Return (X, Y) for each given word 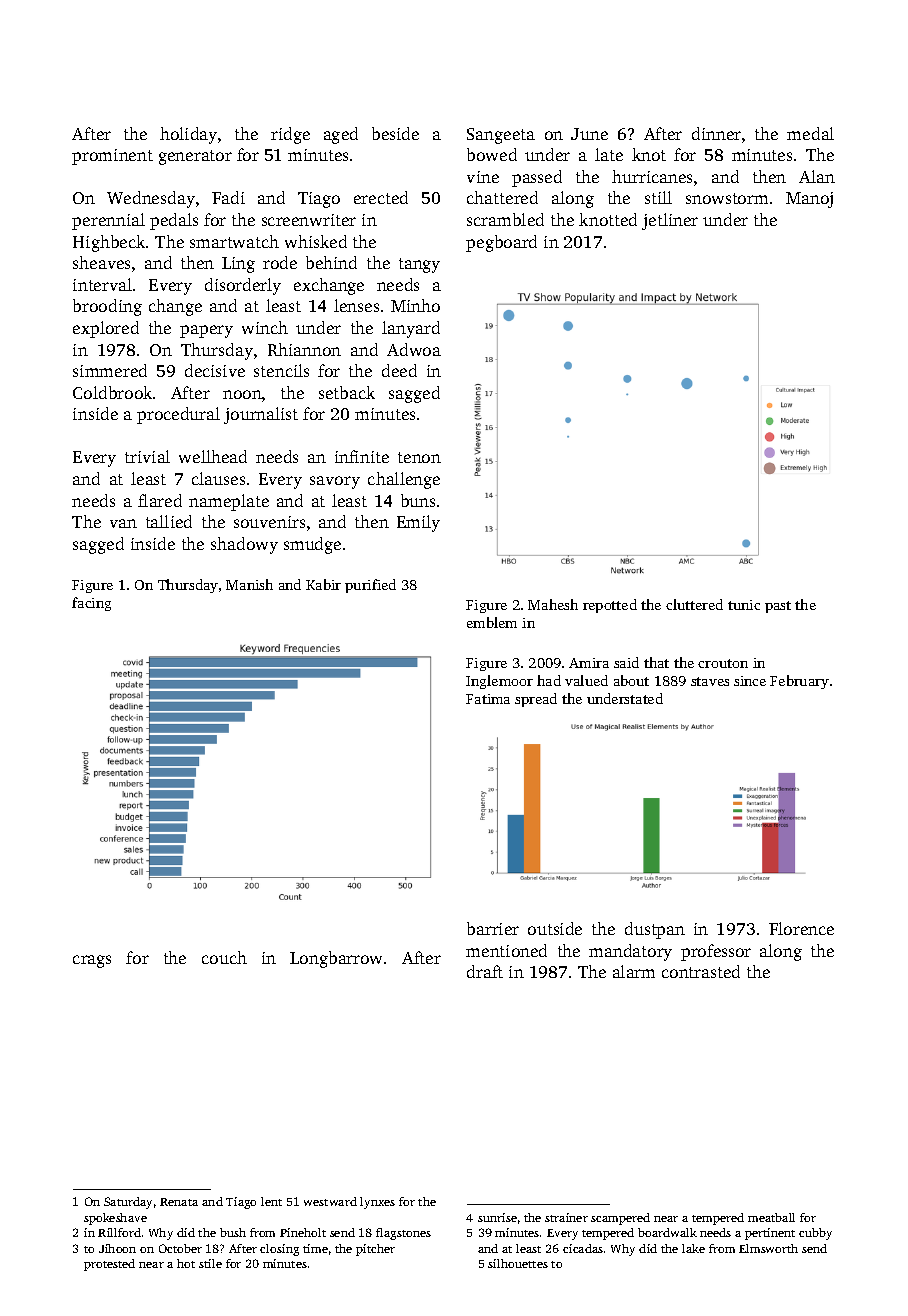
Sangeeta (501, 136)
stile (210, 1263)
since (750, 681)
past (778, 607)
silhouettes (518, 1263)
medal (810, 133)
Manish (249, 584)
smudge (312, 545)
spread (536, 700)
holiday (188, 135)
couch (224, 957)
